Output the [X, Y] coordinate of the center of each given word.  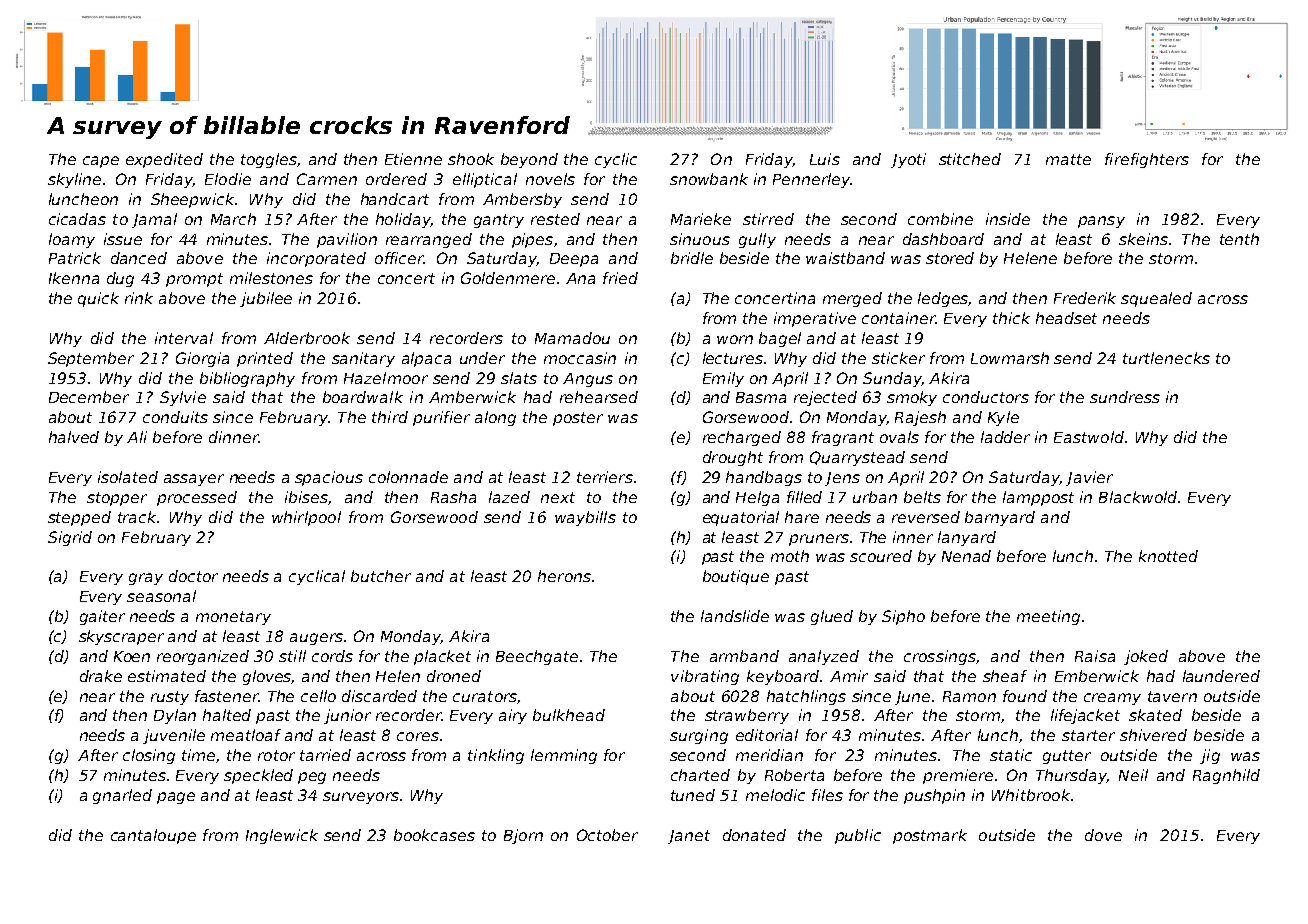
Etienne [413, 159]
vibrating [705, 677]
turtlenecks [1166, 358]
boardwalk [363, 397]
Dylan [175, 716]
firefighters [1147, 160]
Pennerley [811, 180]
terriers [605, 477]
